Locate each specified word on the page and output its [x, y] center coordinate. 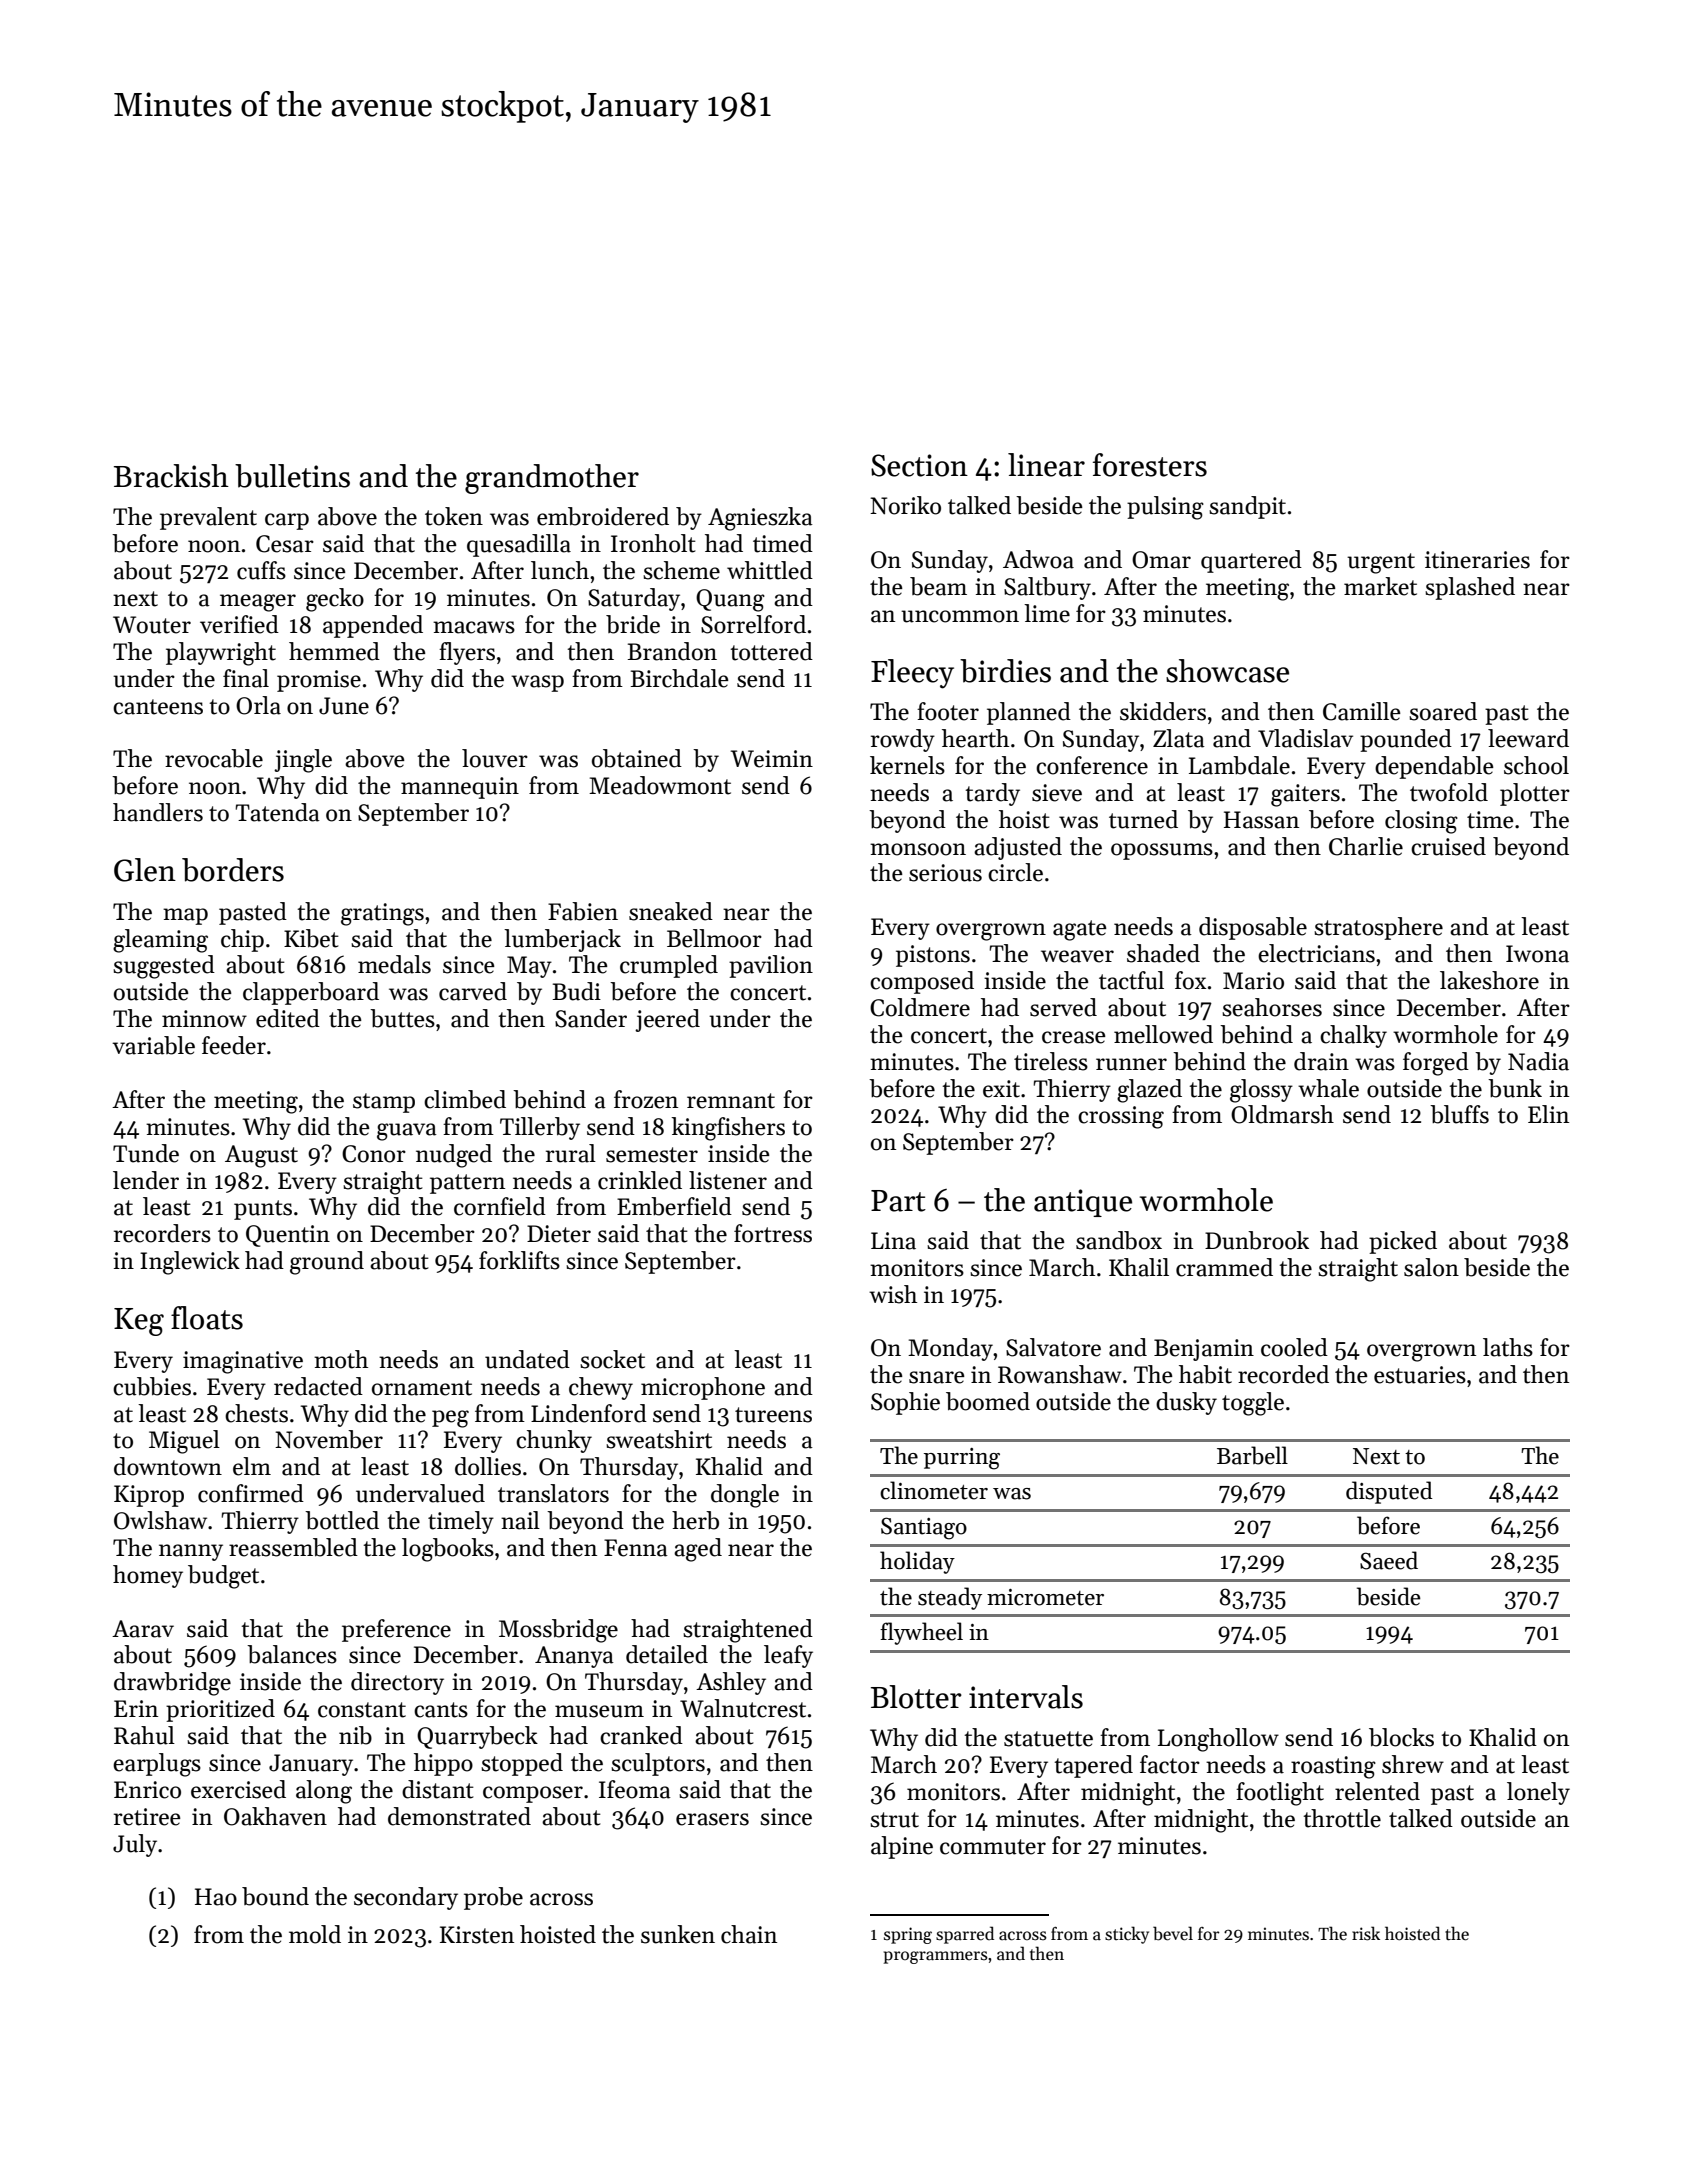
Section [919, 465]
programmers [936, 1957]
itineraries [1477, 560]
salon [1431, 1267]
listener [728, 1180]
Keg [139, 1322]
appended [373, 626]
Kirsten [477, 1935]
